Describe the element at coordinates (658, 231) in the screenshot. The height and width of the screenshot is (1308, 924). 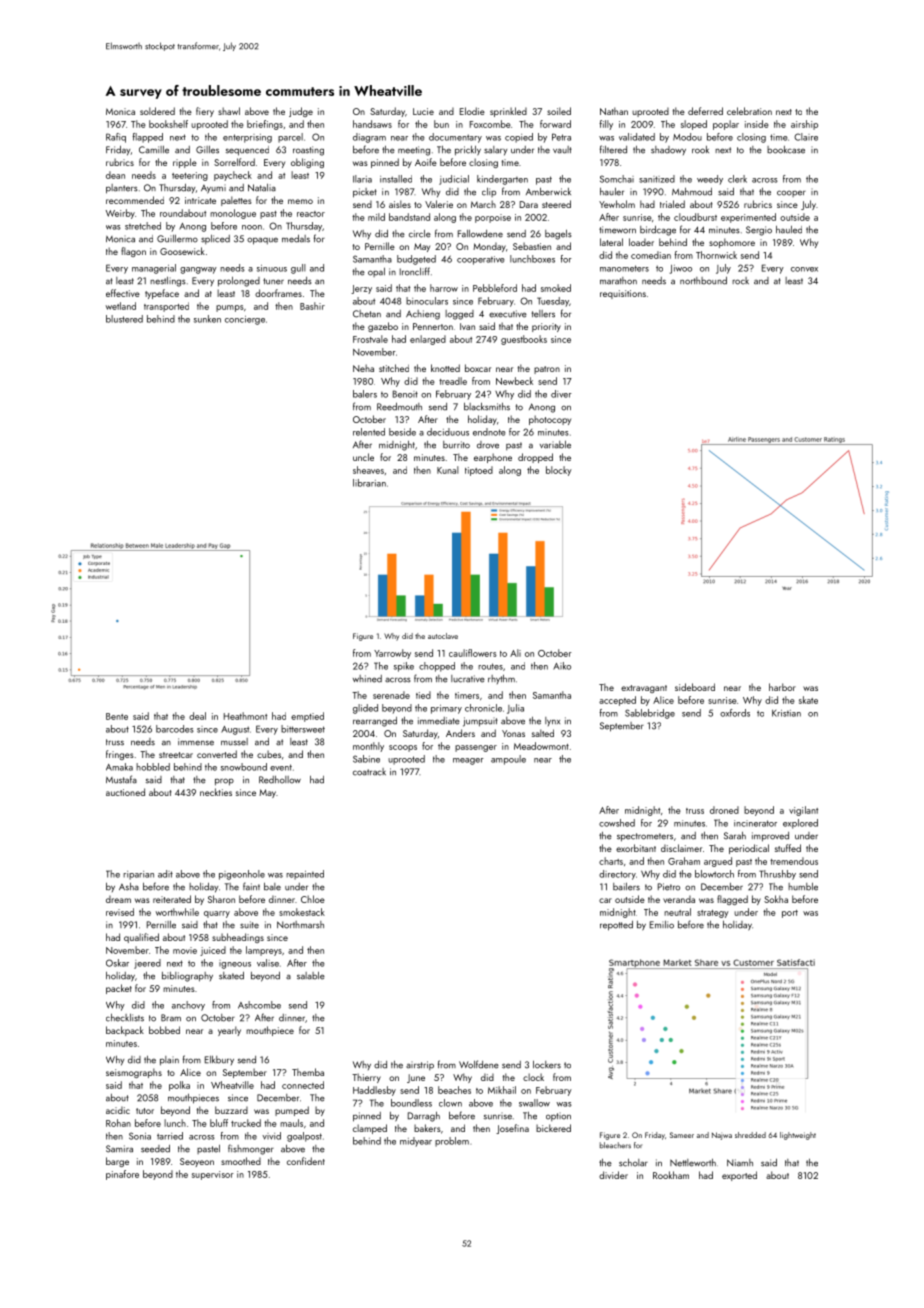
I see `birdcage` at that location.
